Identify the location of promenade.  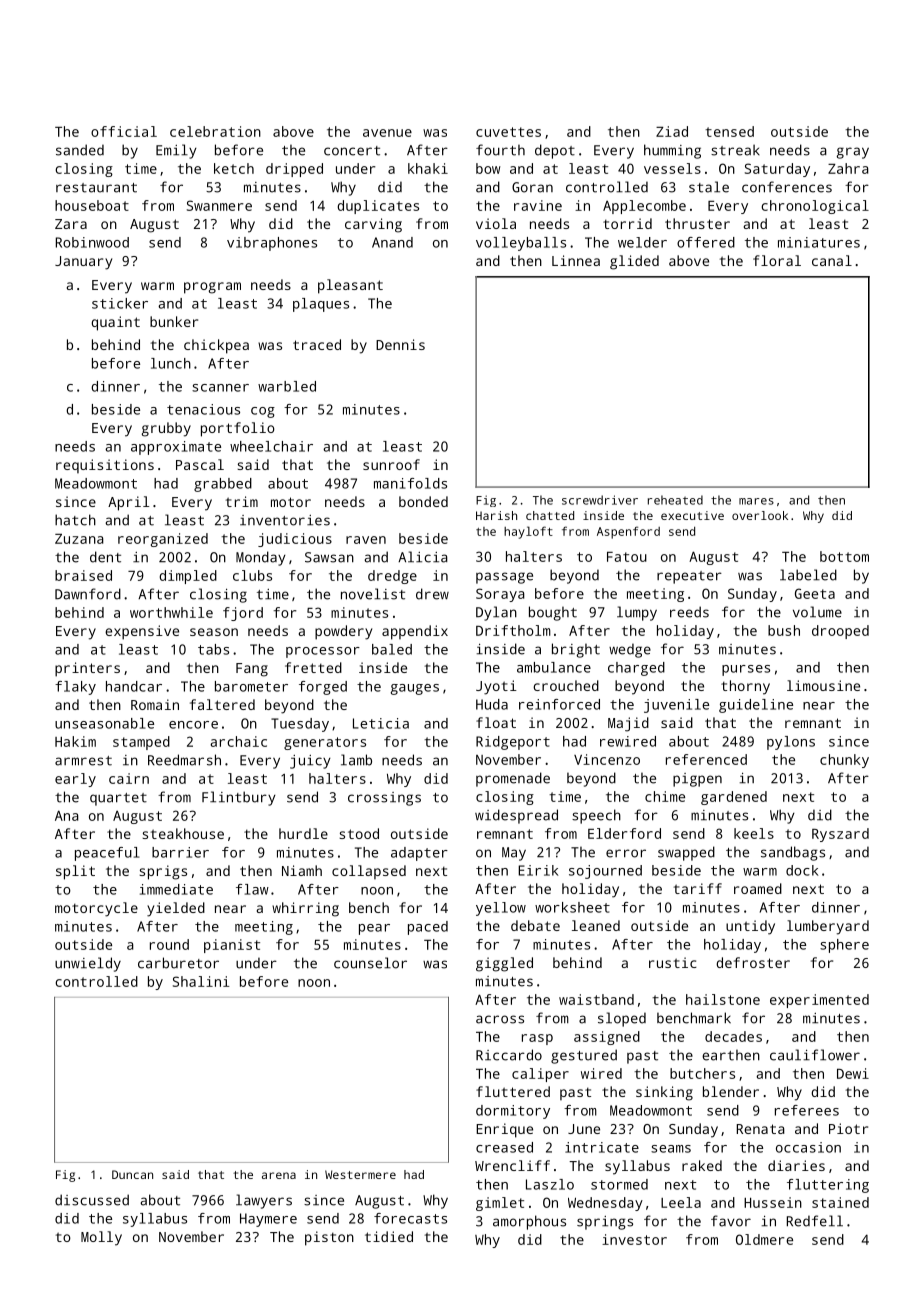
(513, 779).
